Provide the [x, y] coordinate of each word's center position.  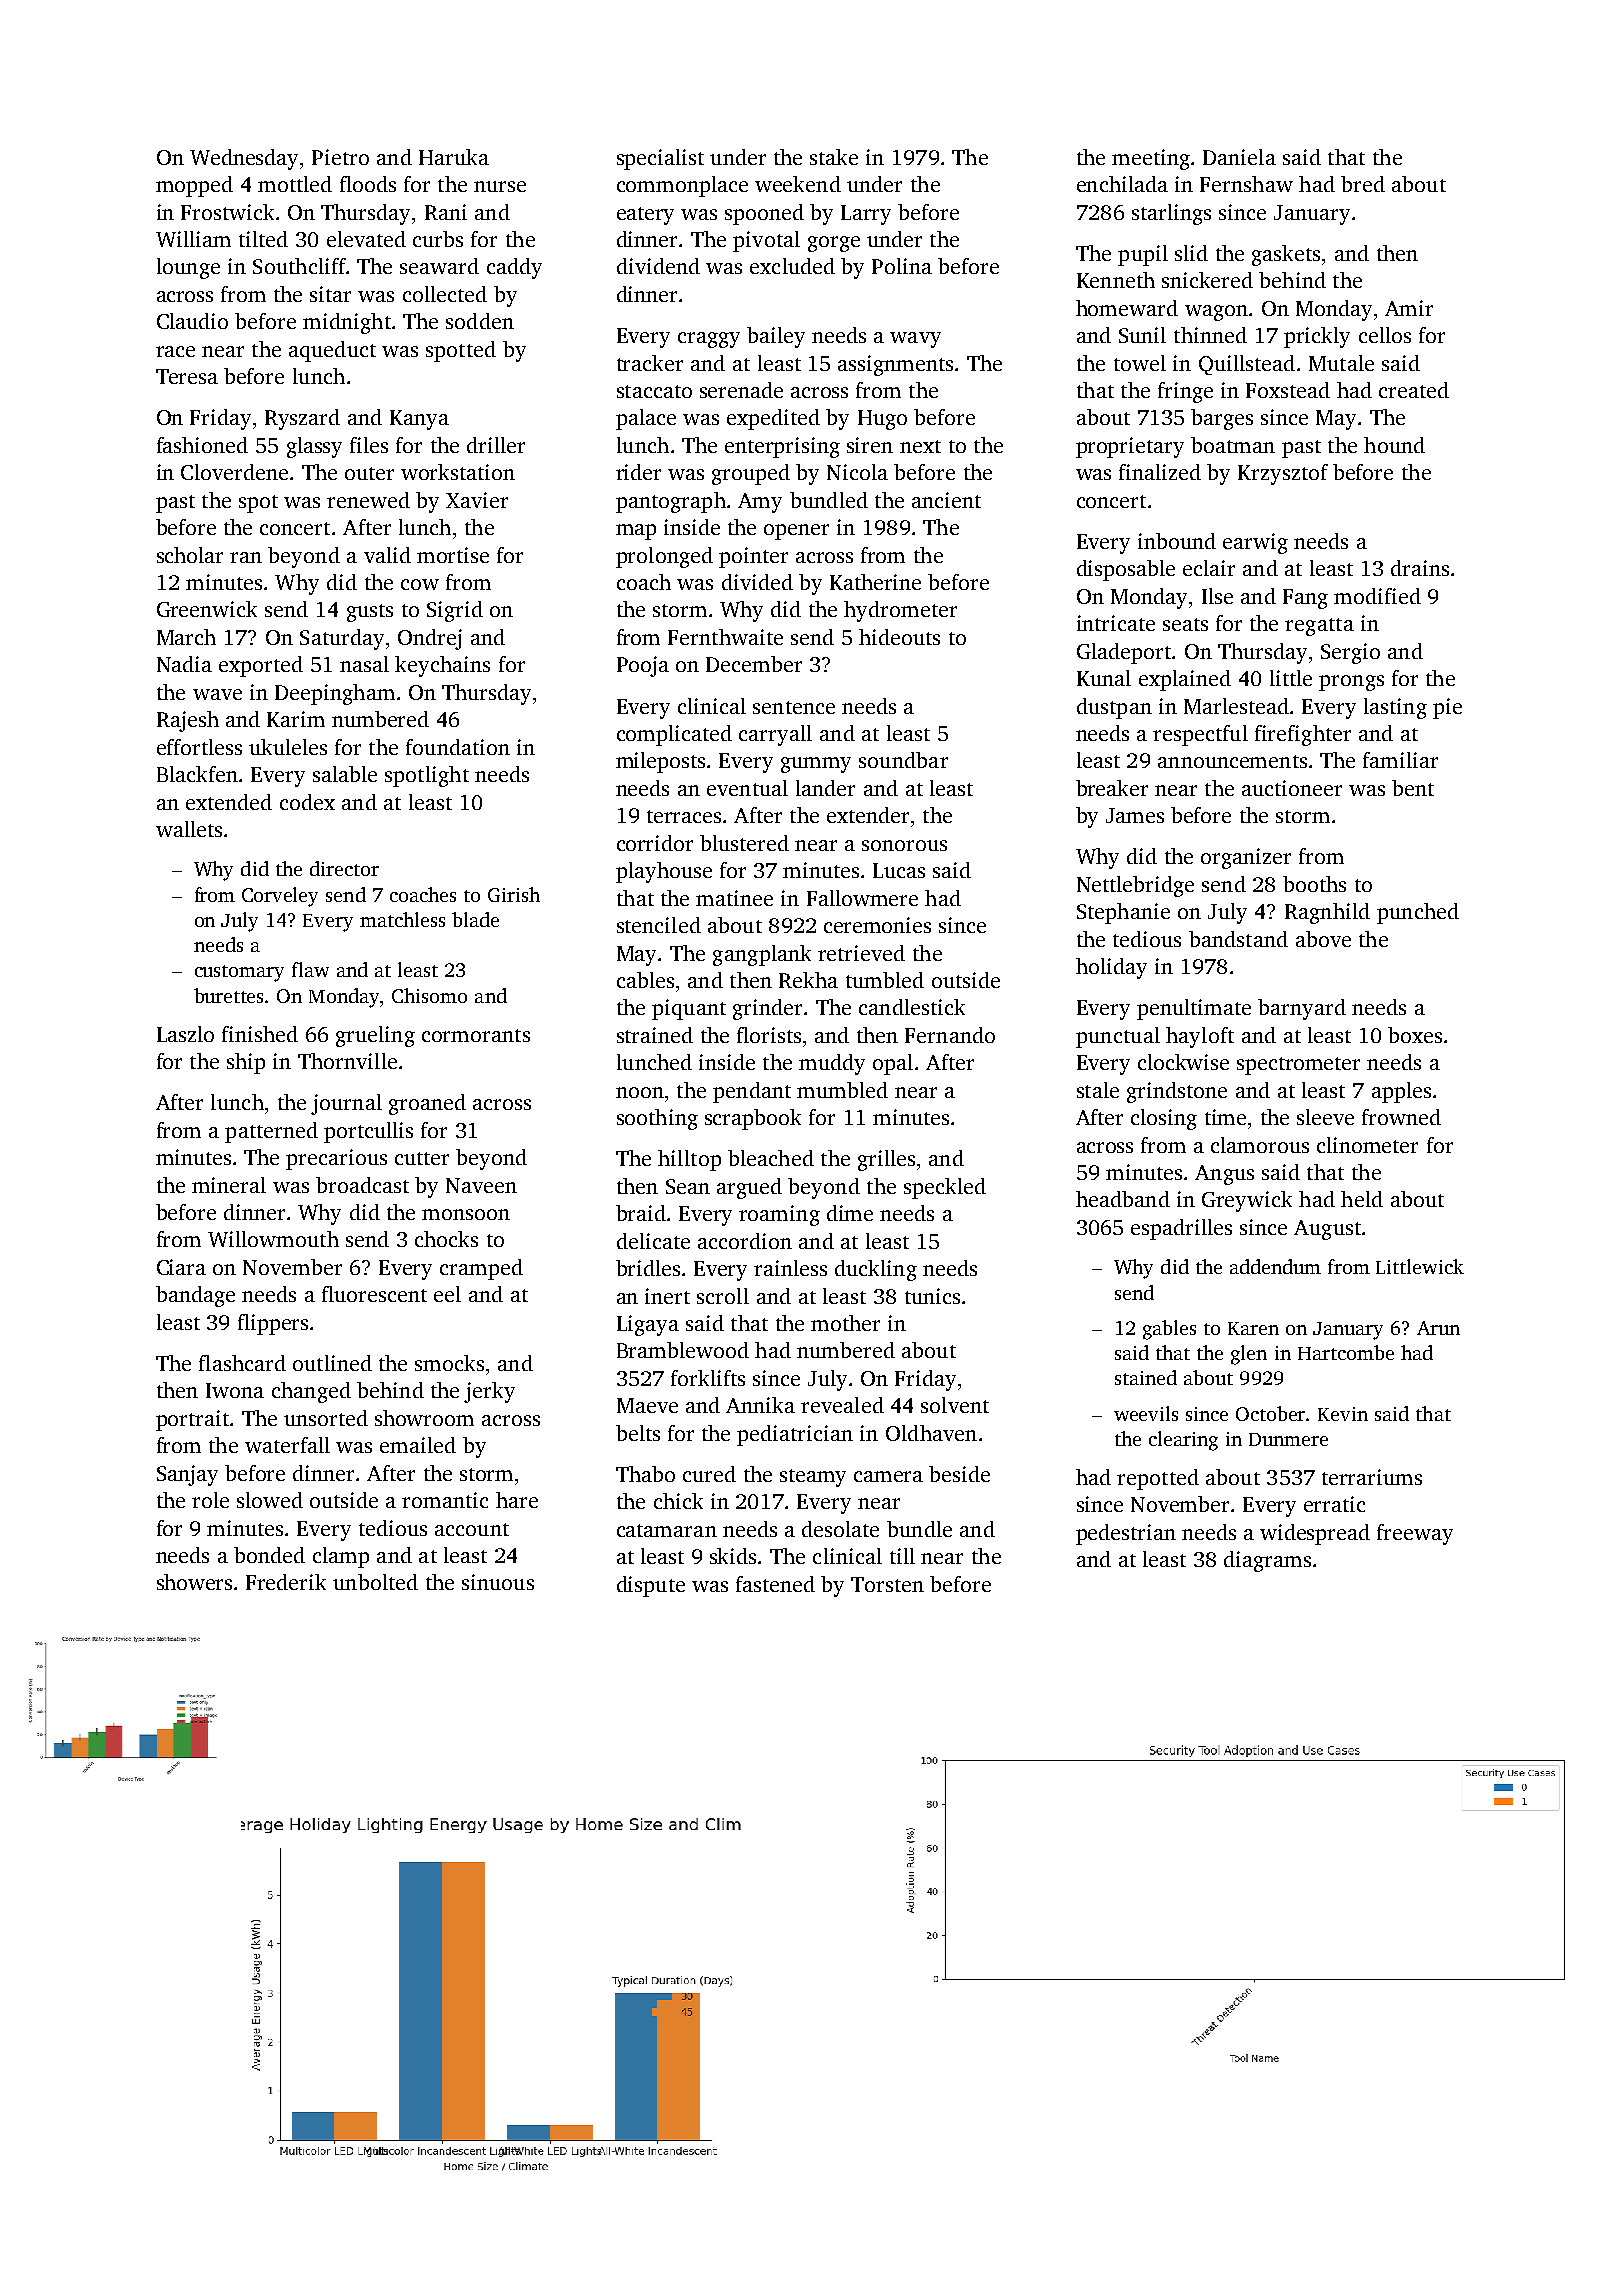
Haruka [454, 157]
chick [678, 1501]
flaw [310, 969]
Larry [866, 215]
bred [1363, 184]
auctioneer [1292, 788]
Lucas [899, 870]
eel [447, 1294]
